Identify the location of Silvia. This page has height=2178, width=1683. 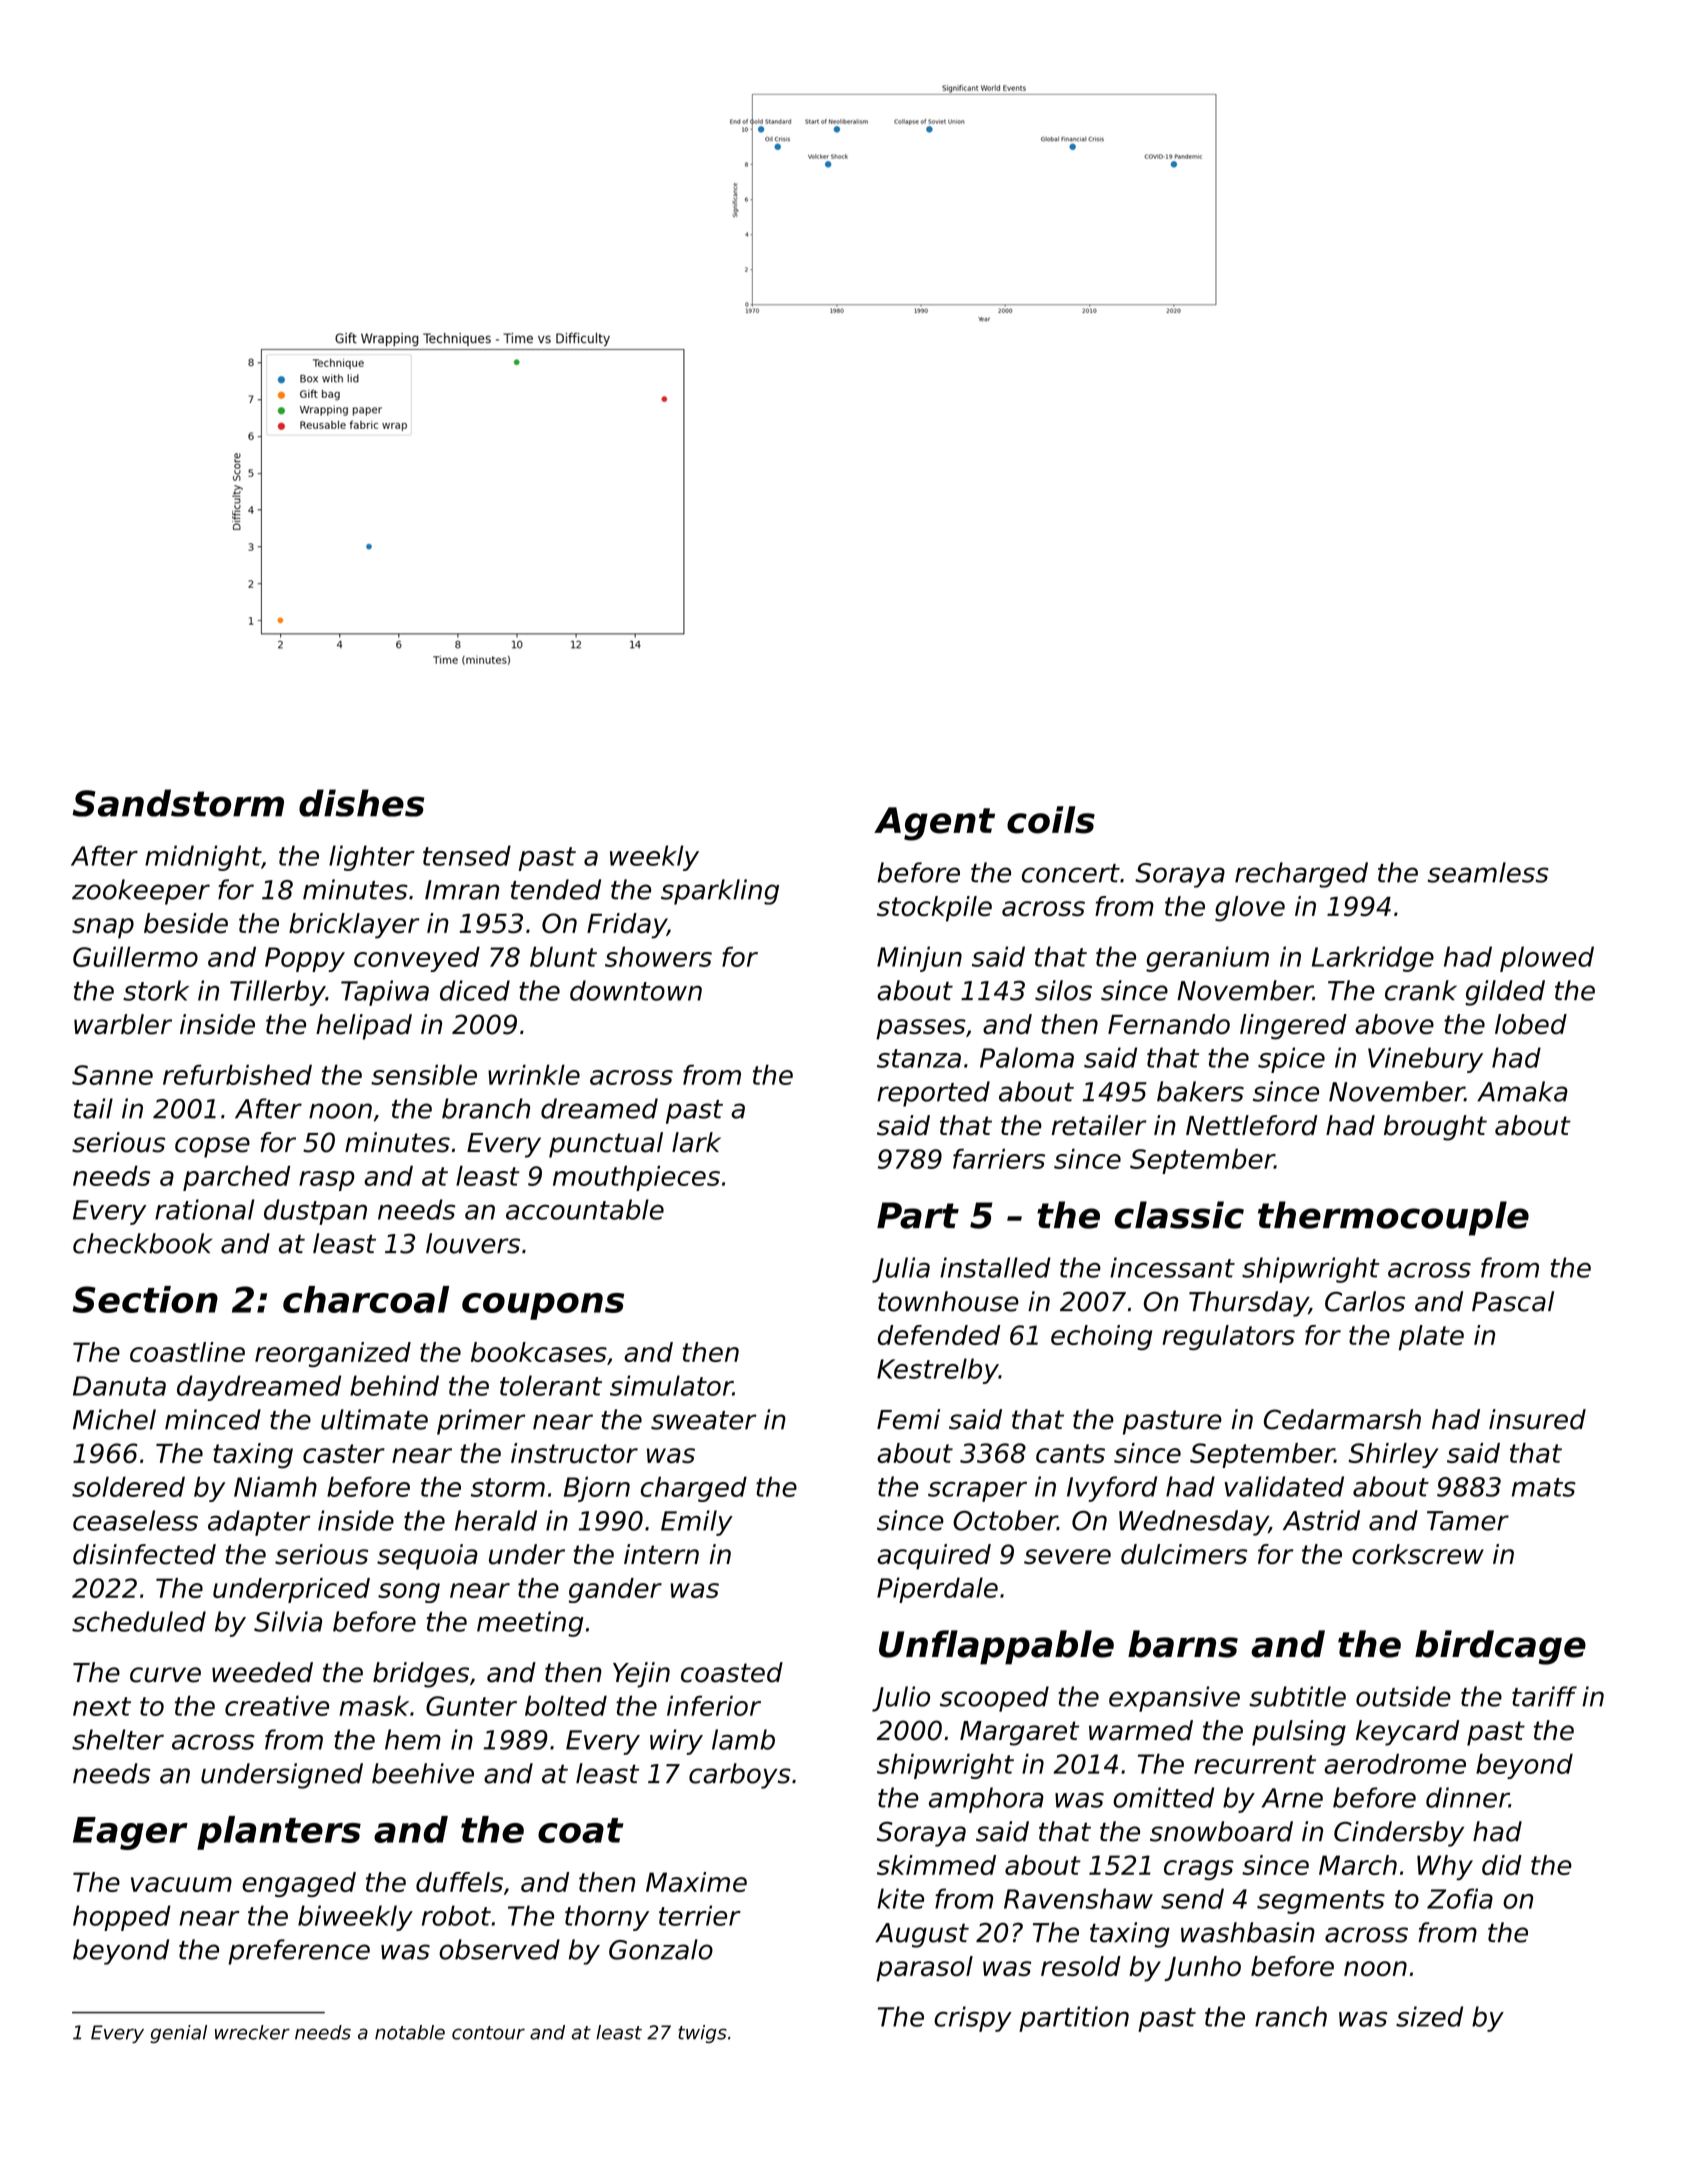
(288, 1621).
